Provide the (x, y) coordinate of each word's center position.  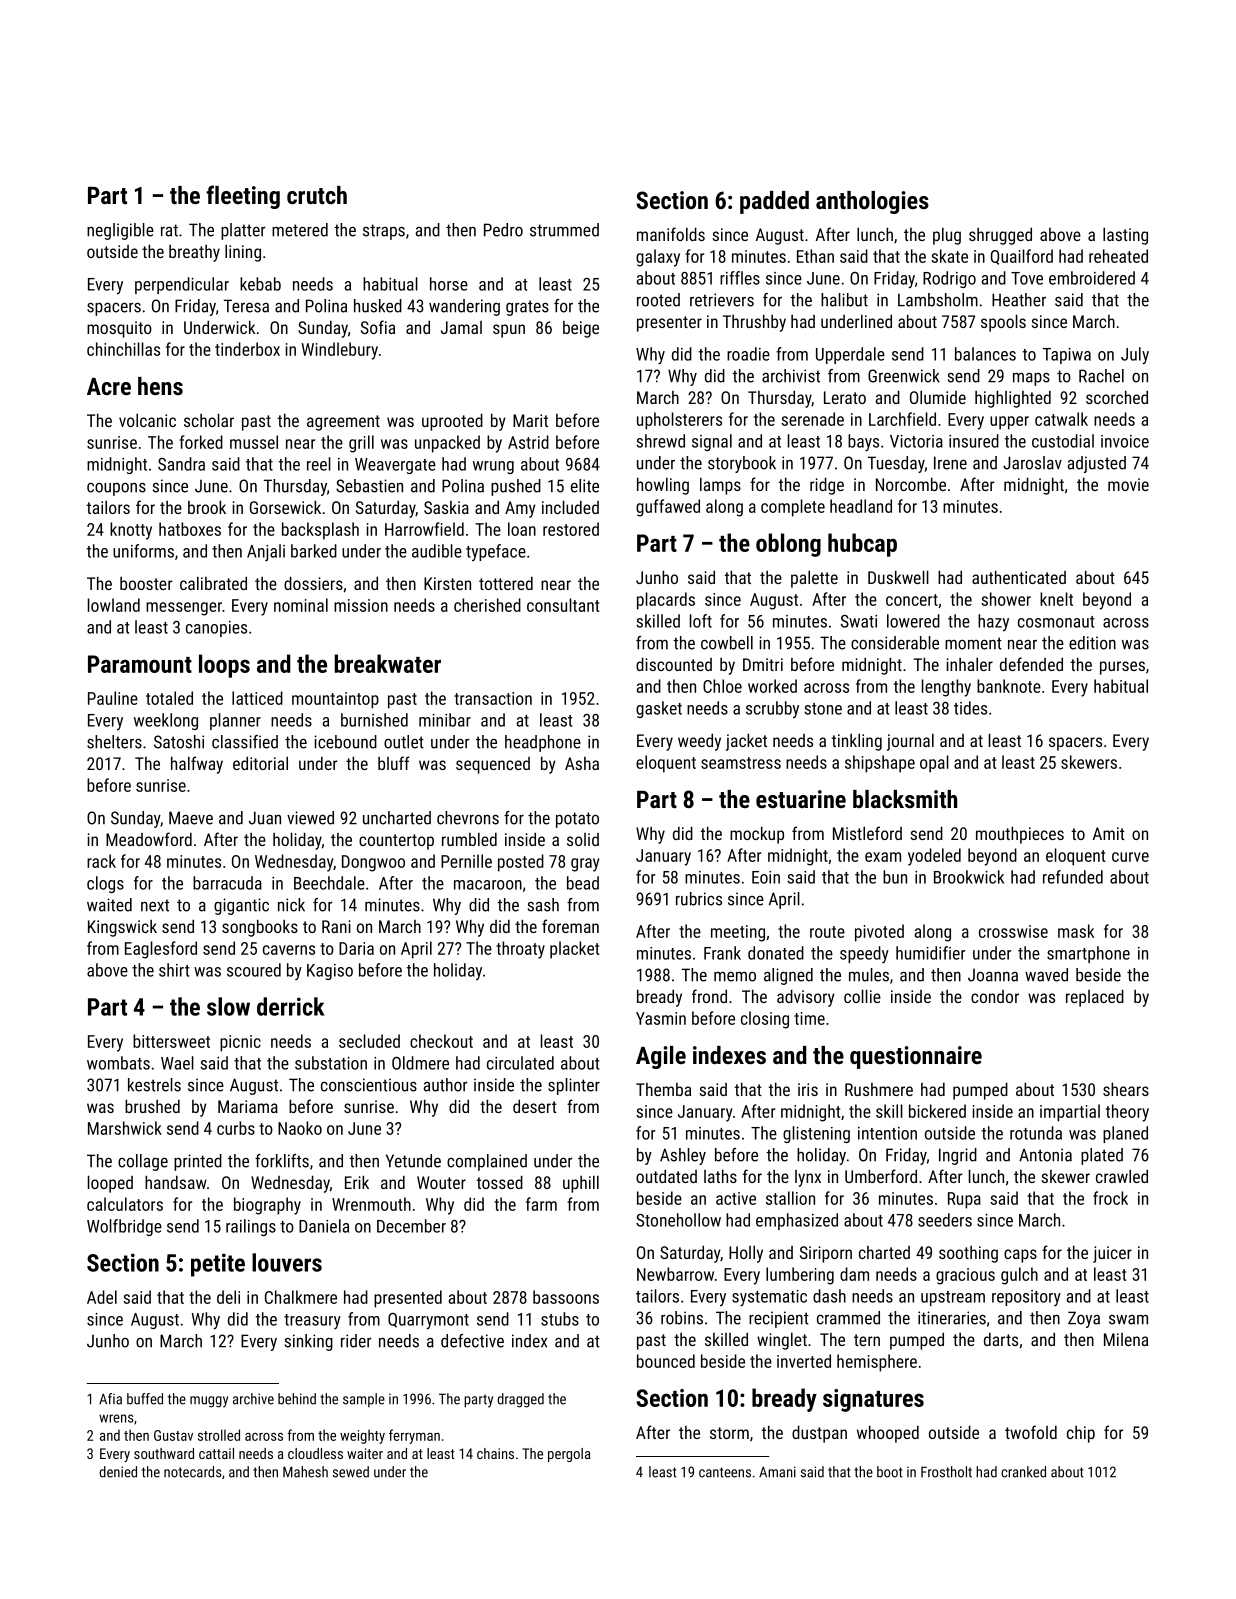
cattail (216, 1453)
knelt (1056, 599)
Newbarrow (675, 1274)
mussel (254, 442)
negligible (120, 231)
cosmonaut (1056, 622)
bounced (666, 1361)
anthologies (872, 202)
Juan (265, 818)
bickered (937, 1111)
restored (571, 529)
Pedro (503, 230)
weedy (699, 742)
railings (251, 1227)
